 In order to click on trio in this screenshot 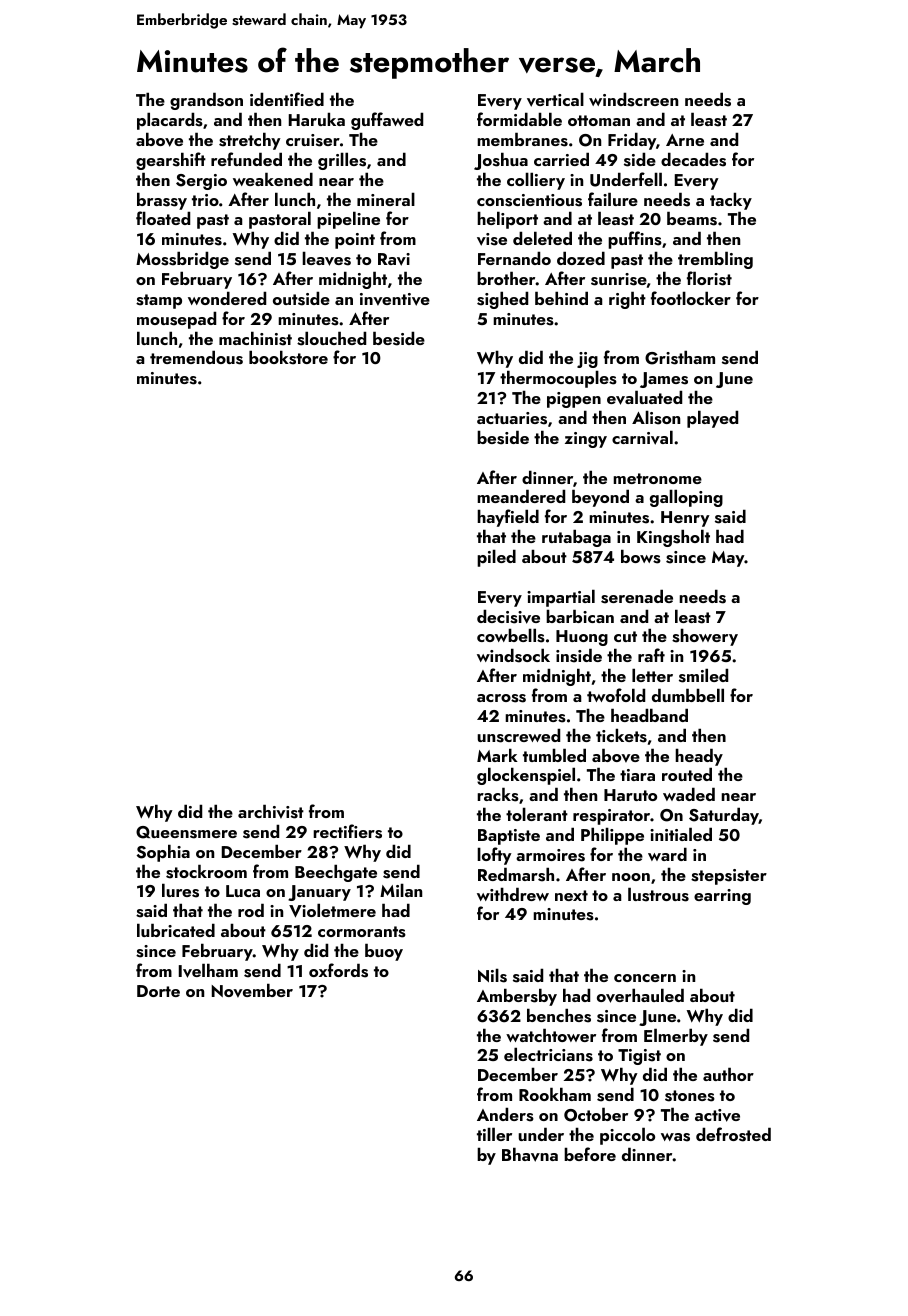, I will do `click(205, 200)`.
